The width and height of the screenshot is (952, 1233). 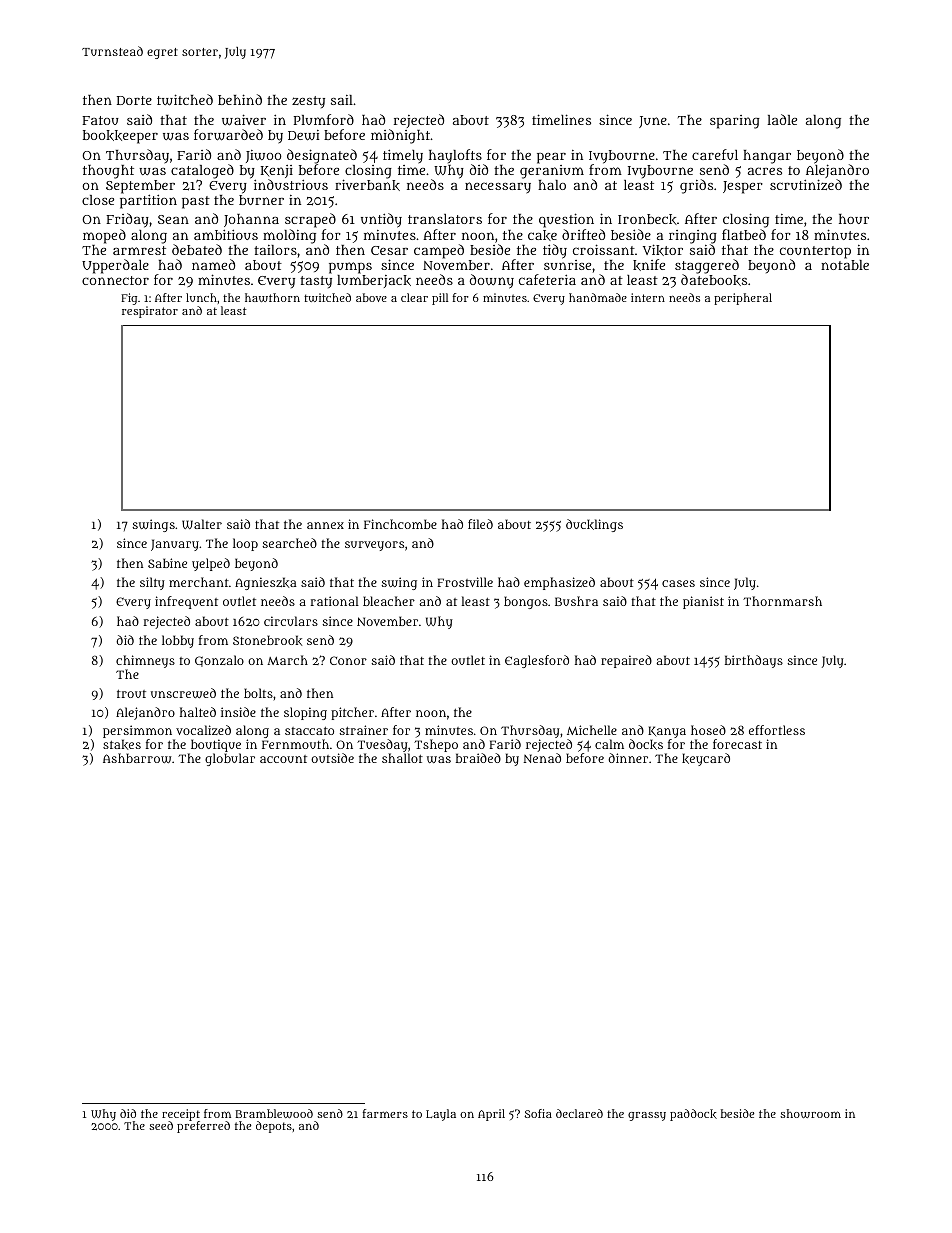 What do you see at coordinates (181, 1115) in the screenshot?
I see `receipt` at bounding box center [181, 1115].
